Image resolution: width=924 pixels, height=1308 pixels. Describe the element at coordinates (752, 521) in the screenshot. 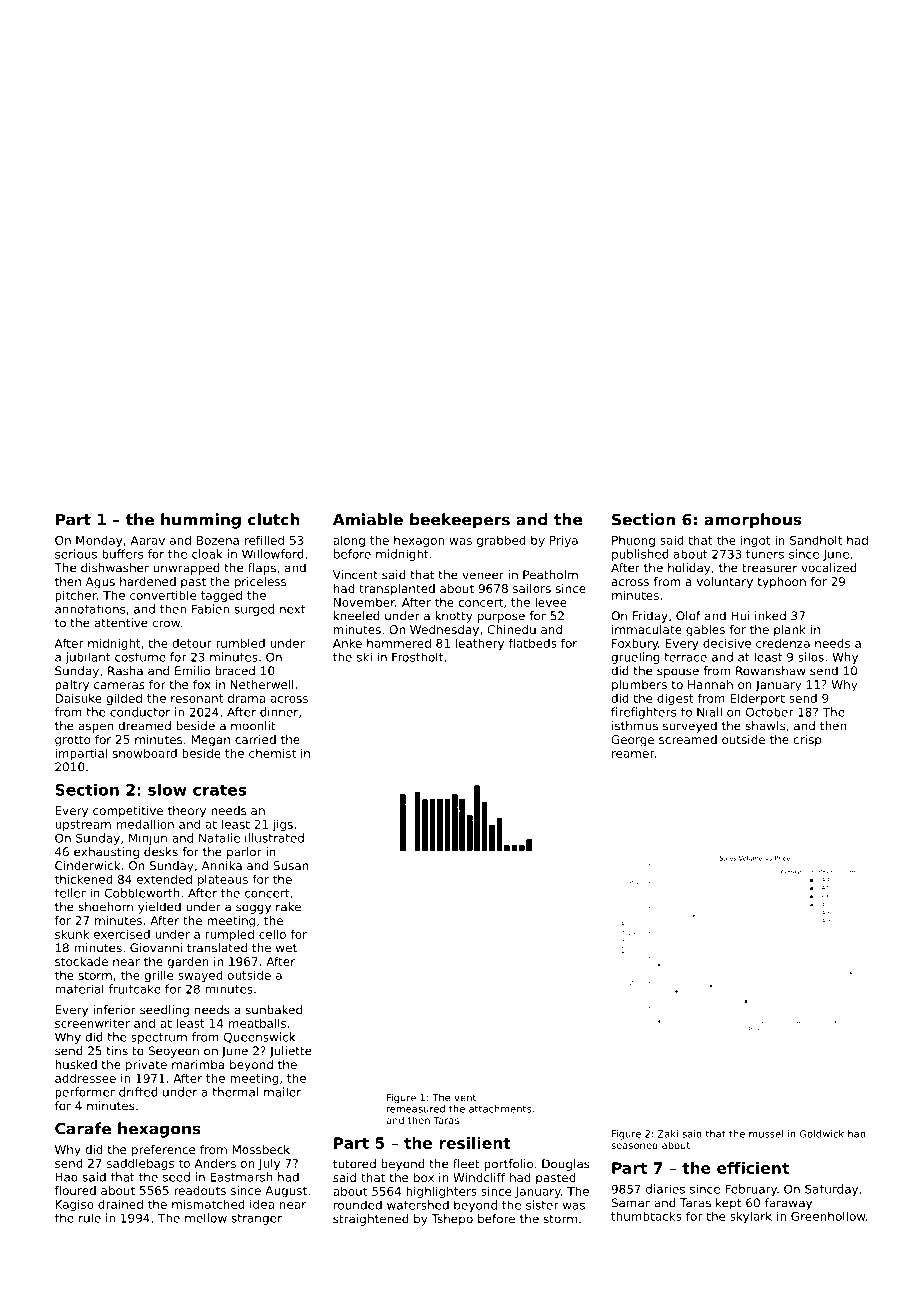

I see `amorphous` at that location.
